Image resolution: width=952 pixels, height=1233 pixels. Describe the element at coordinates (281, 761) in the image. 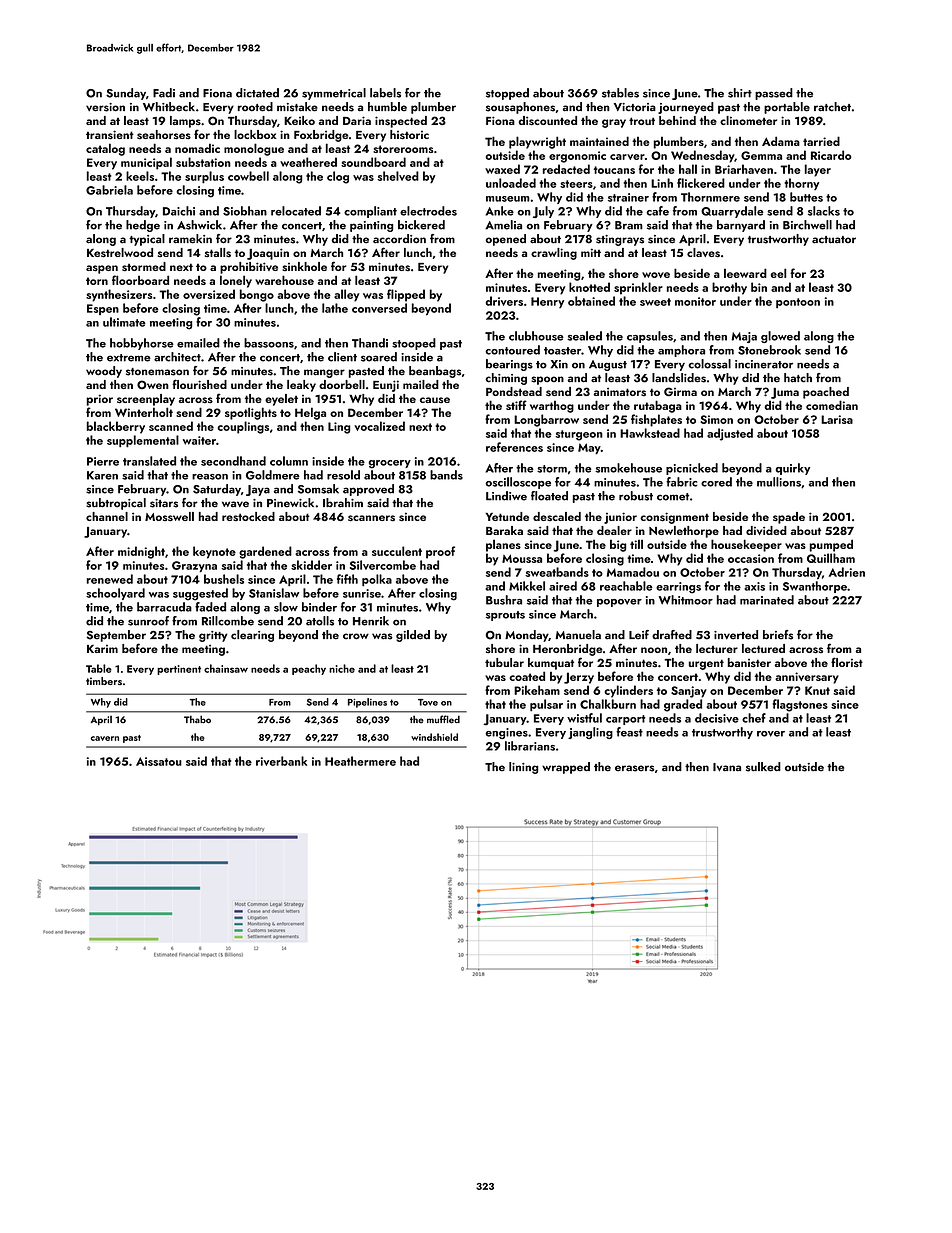

I see `riverbank` at that location.
